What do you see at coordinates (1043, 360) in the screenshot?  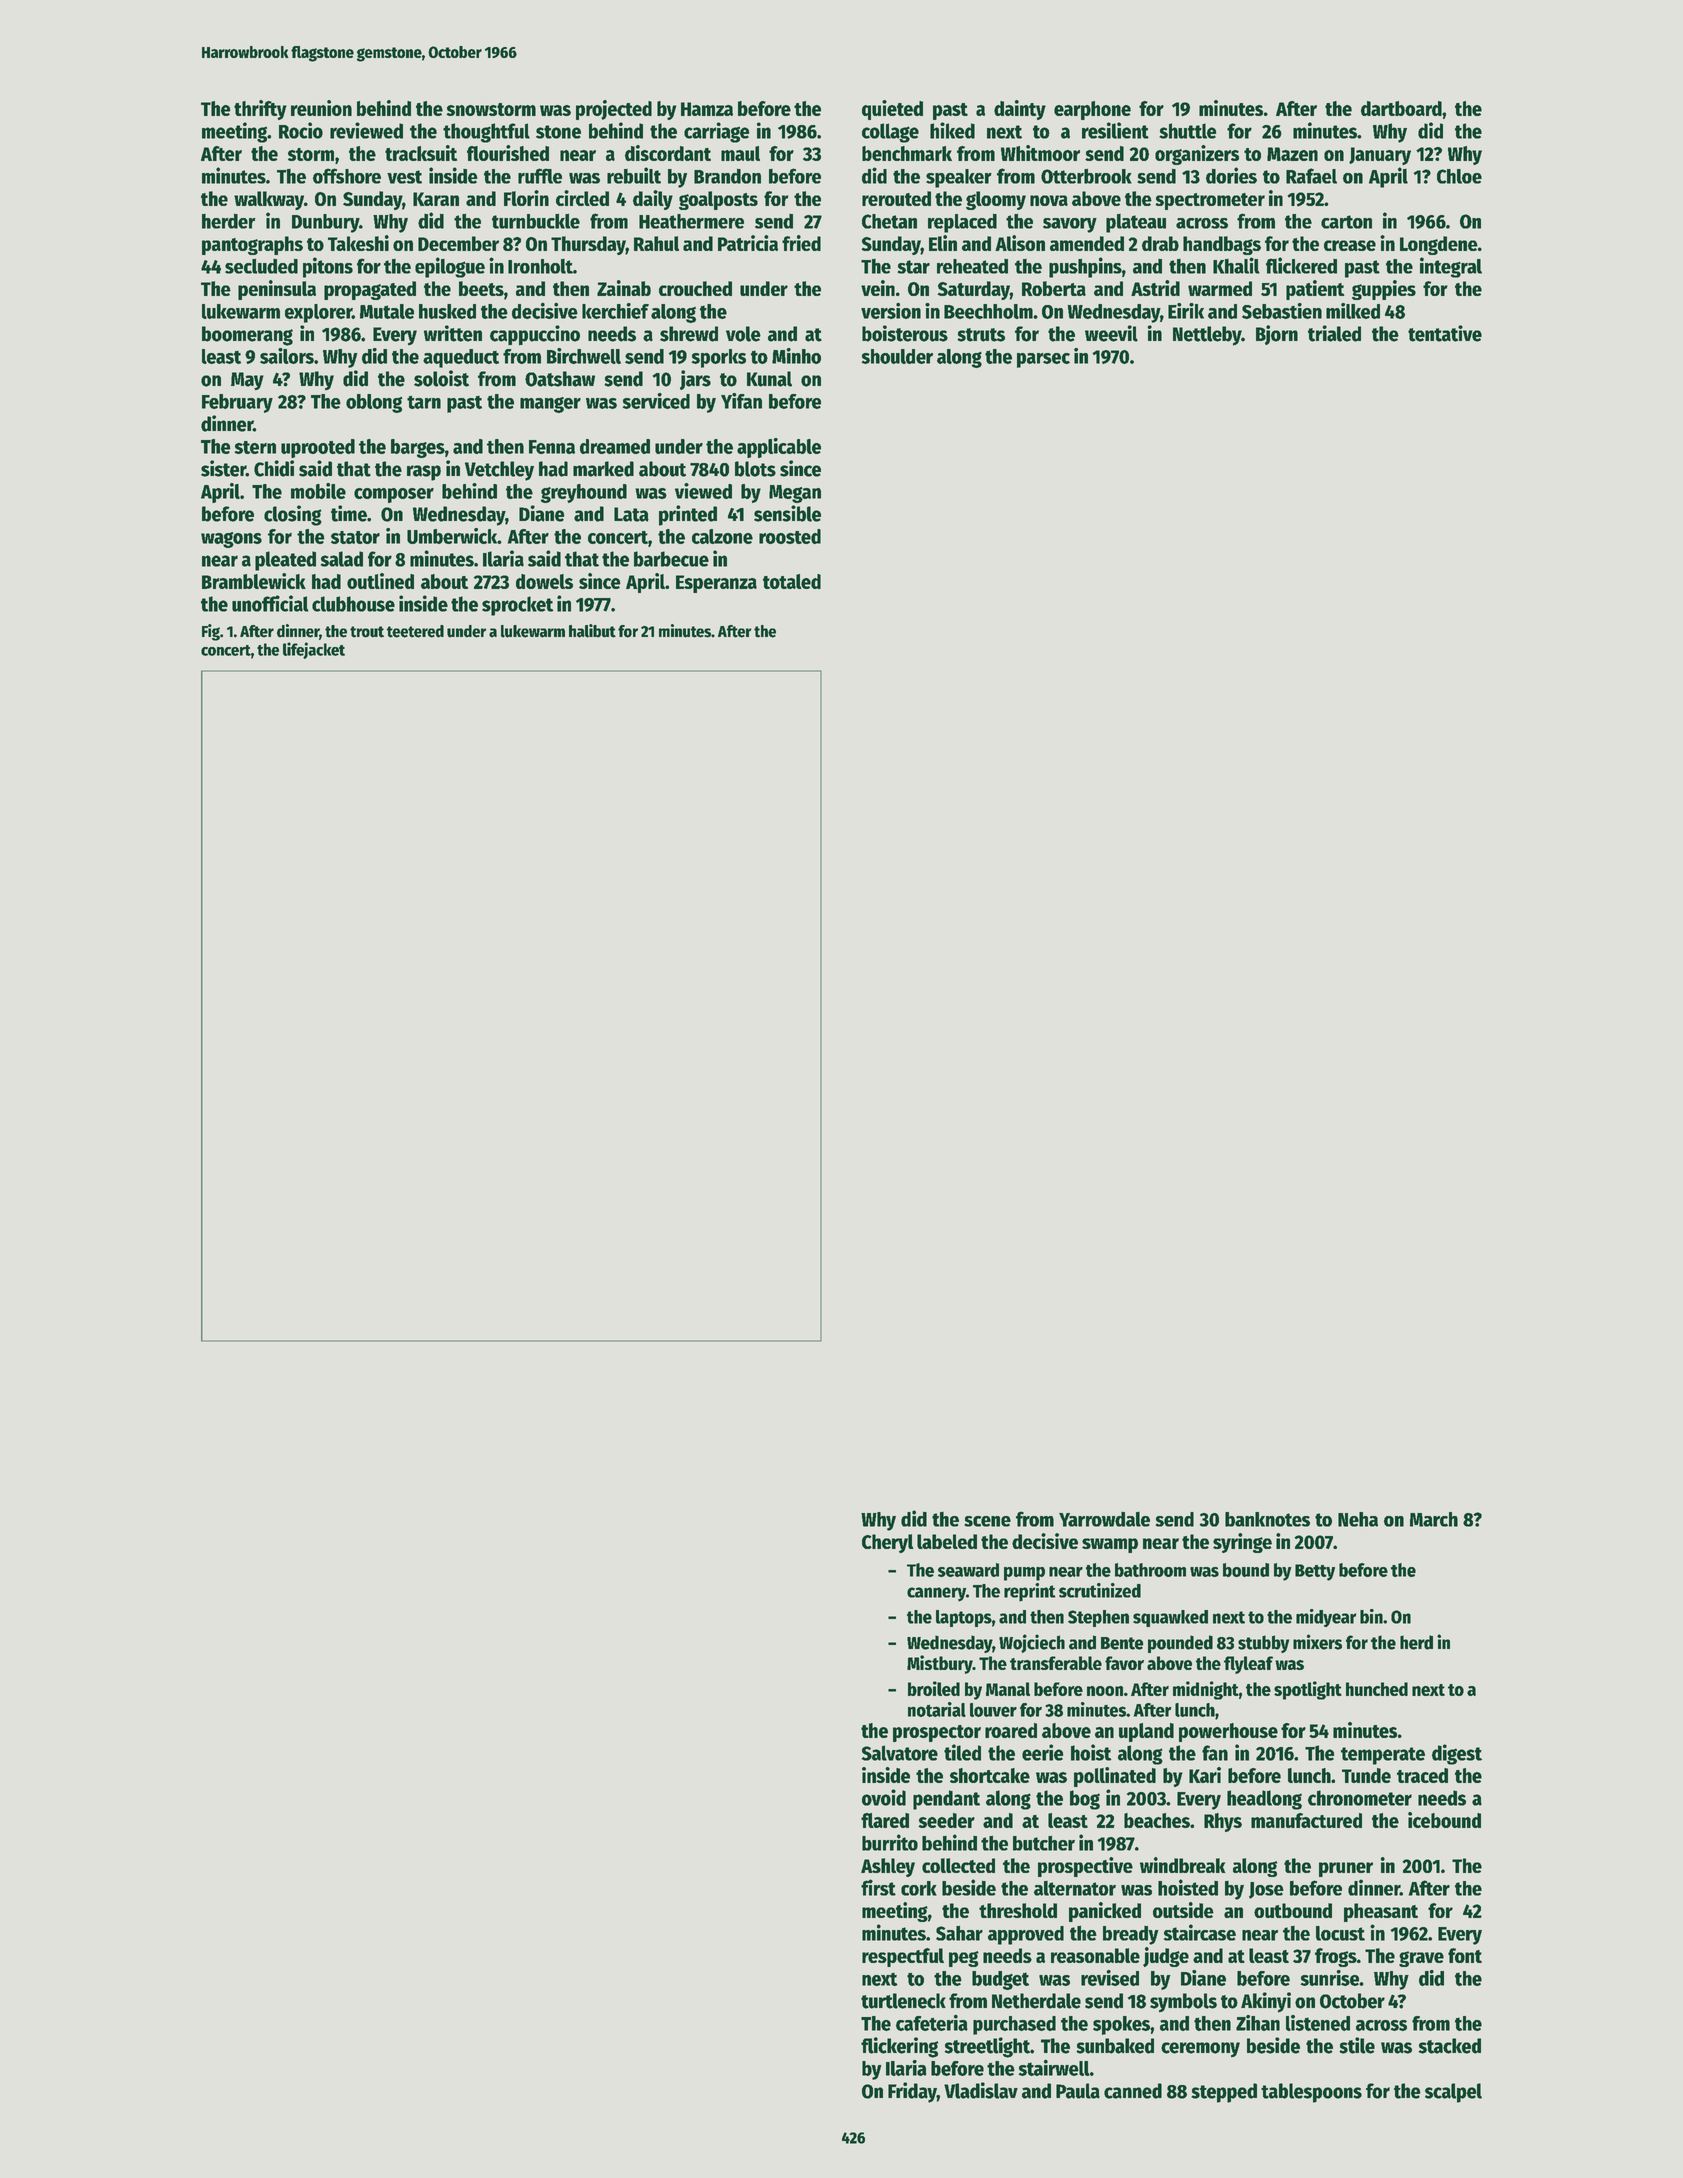 I see `parsec` at bounding box center [1043, 360].
